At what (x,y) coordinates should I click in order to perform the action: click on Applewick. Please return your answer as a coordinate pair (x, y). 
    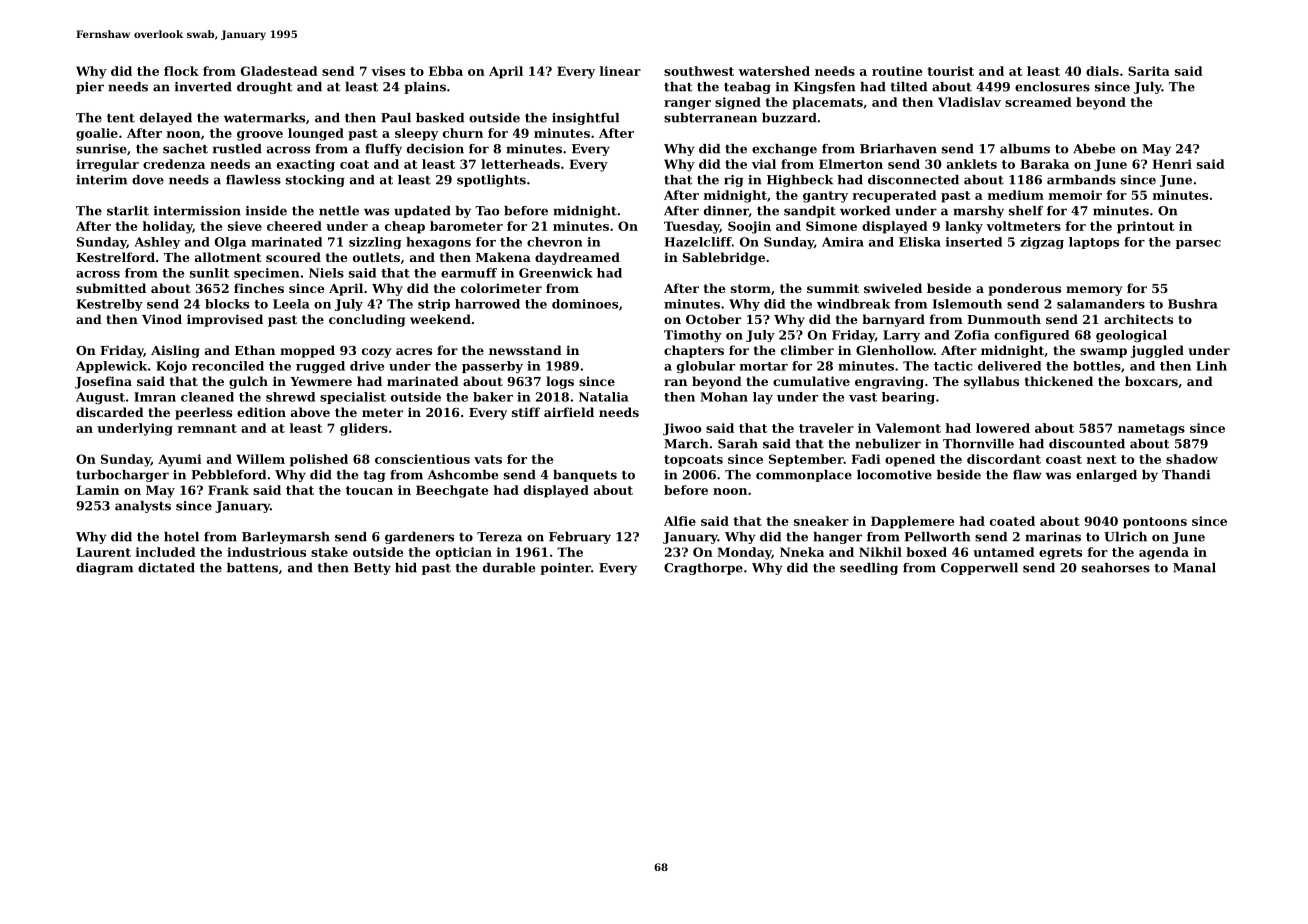
    Looking at the image, I should click on (111, 367).
